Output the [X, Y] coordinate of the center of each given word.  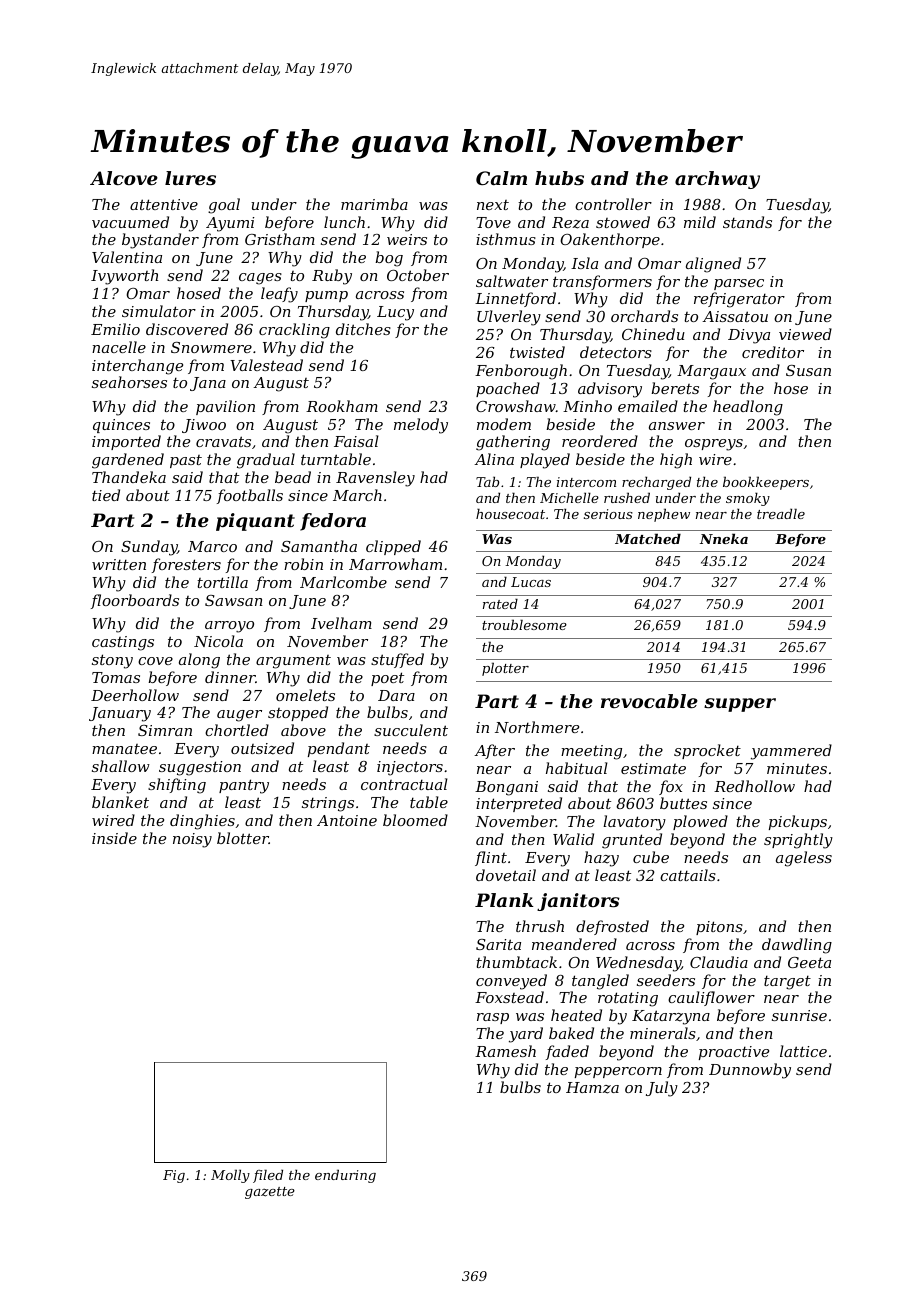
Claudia [719, 962]
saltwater [512, 281]
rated [500, 603]
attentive [164, 204]
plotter [505, 669]
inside [114, 838]
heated [576, 1015]
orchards [644, 316]
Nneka [724, 538]
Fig [174, 1176]
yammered [791, 752]
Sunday [149, 548]
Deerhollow [135, 695]
